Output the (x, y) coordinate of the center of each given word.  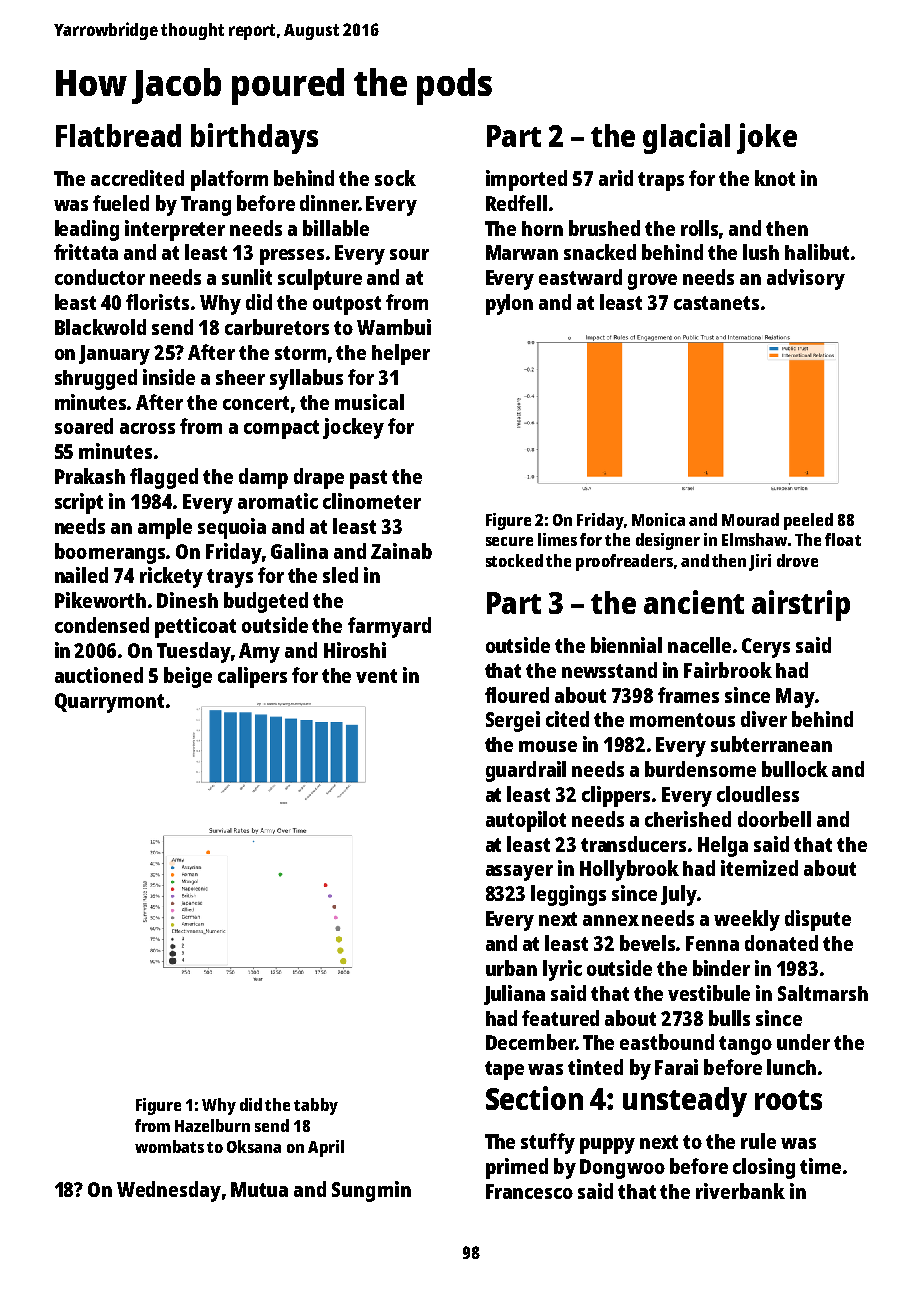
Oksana (254, 1146)
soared (84, 426)
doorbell (774, 819)
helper (401, 354)
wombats (169, 1146)
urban (511, 968)
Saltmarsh (823, 993)
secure (509, 541)
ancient (694, 602)
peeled (808, 521)
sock (395, 178)
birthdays (254, 138)
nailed (81, 575)
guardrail (526, 771)
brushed (604, 228)
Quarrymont (109, 703)
